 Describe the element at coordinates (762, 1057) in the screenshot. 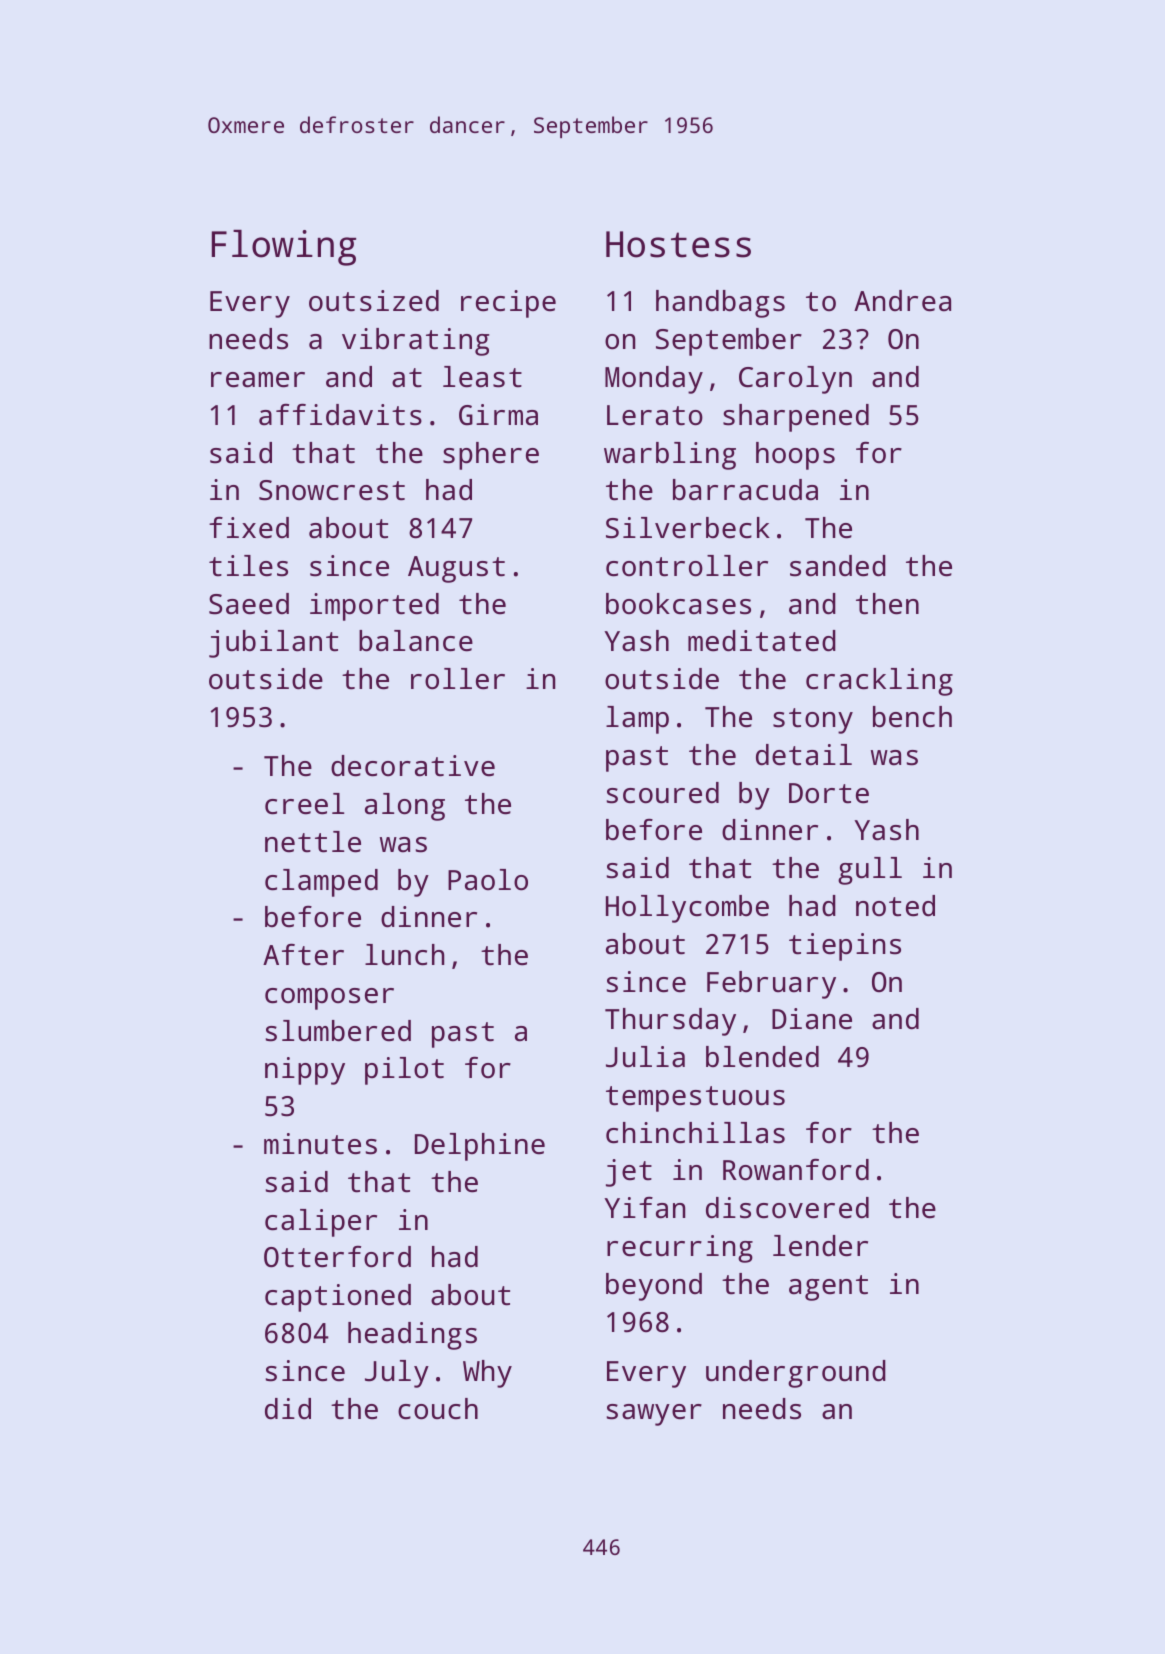

I see `blended` at that location.
